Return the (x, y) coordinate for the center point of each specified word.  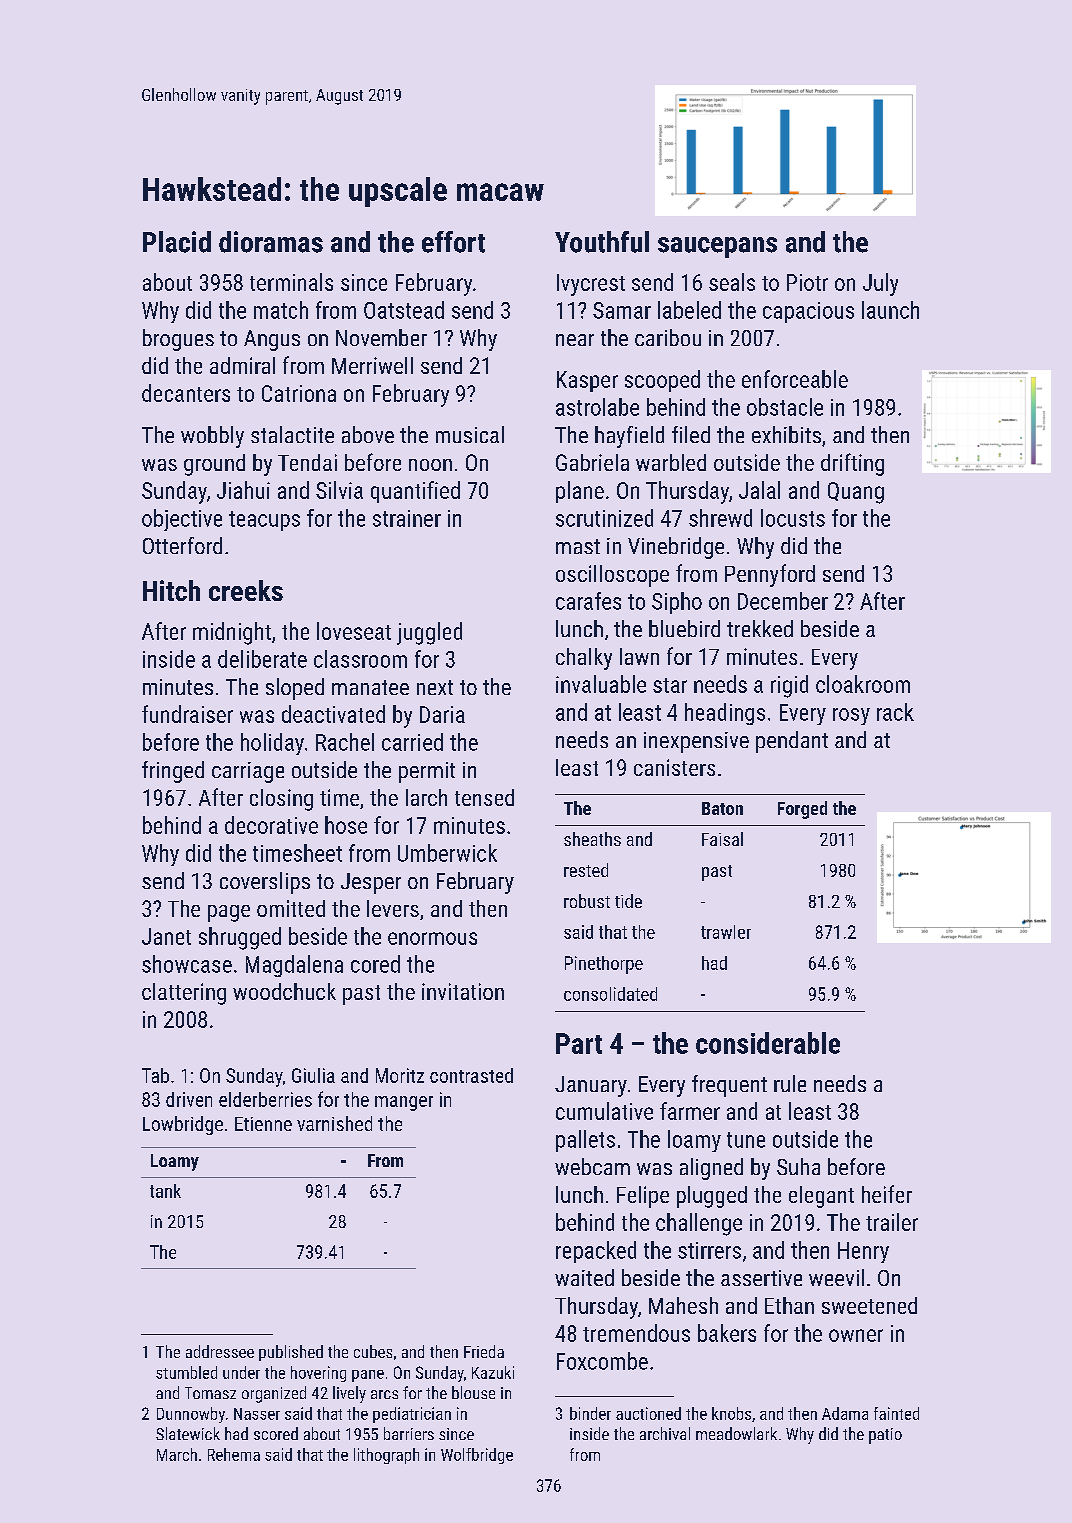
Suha (798, 1166)
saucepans (717, 247)
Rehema (234, 1454)
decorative (271, 825)
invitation (463, 991)
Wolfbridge (477, 1456)
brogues (178, 340)
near (575, 340)
